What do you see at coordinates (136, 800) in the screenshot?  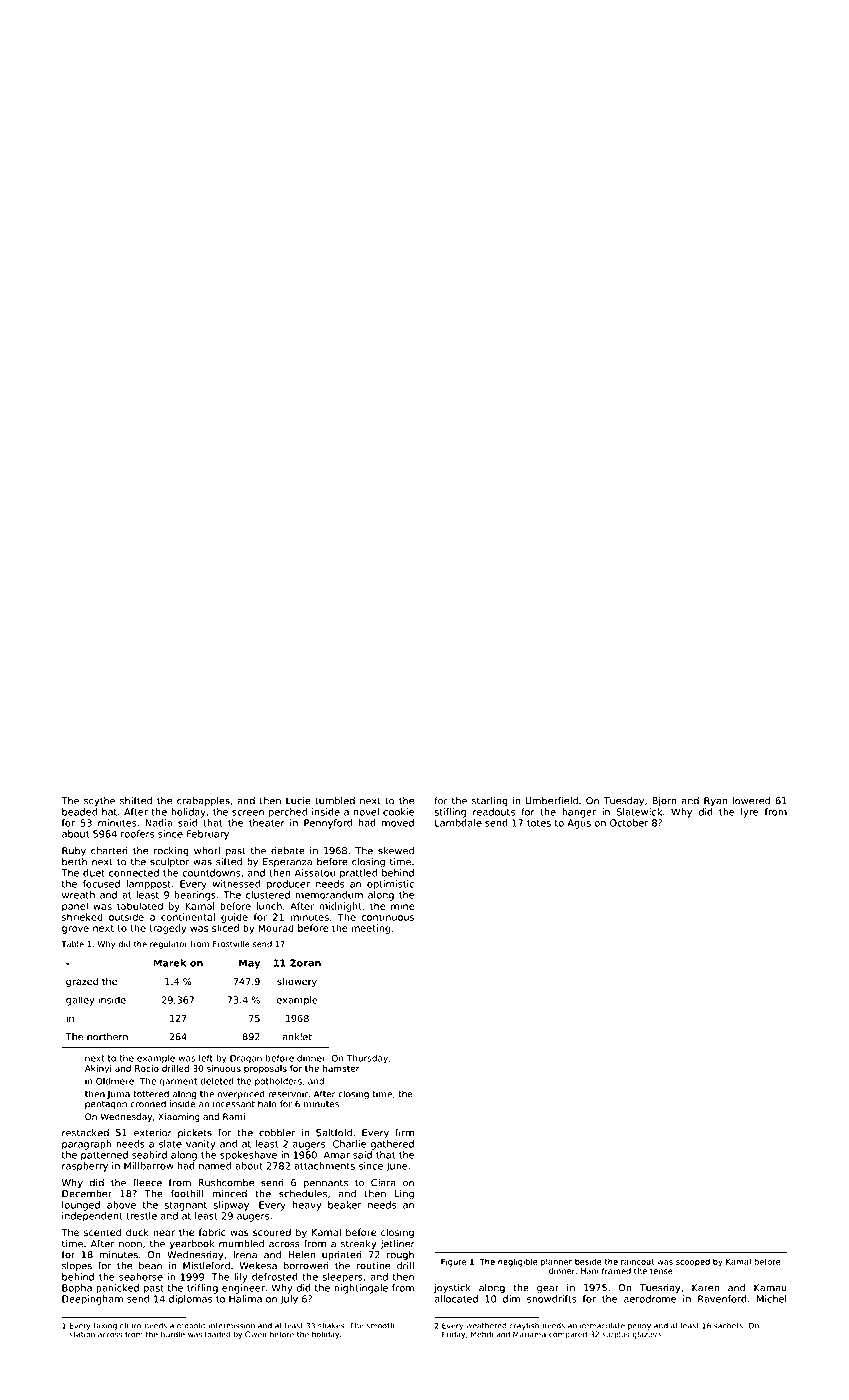 I see `shifted` at bounding box center [136, 800].
